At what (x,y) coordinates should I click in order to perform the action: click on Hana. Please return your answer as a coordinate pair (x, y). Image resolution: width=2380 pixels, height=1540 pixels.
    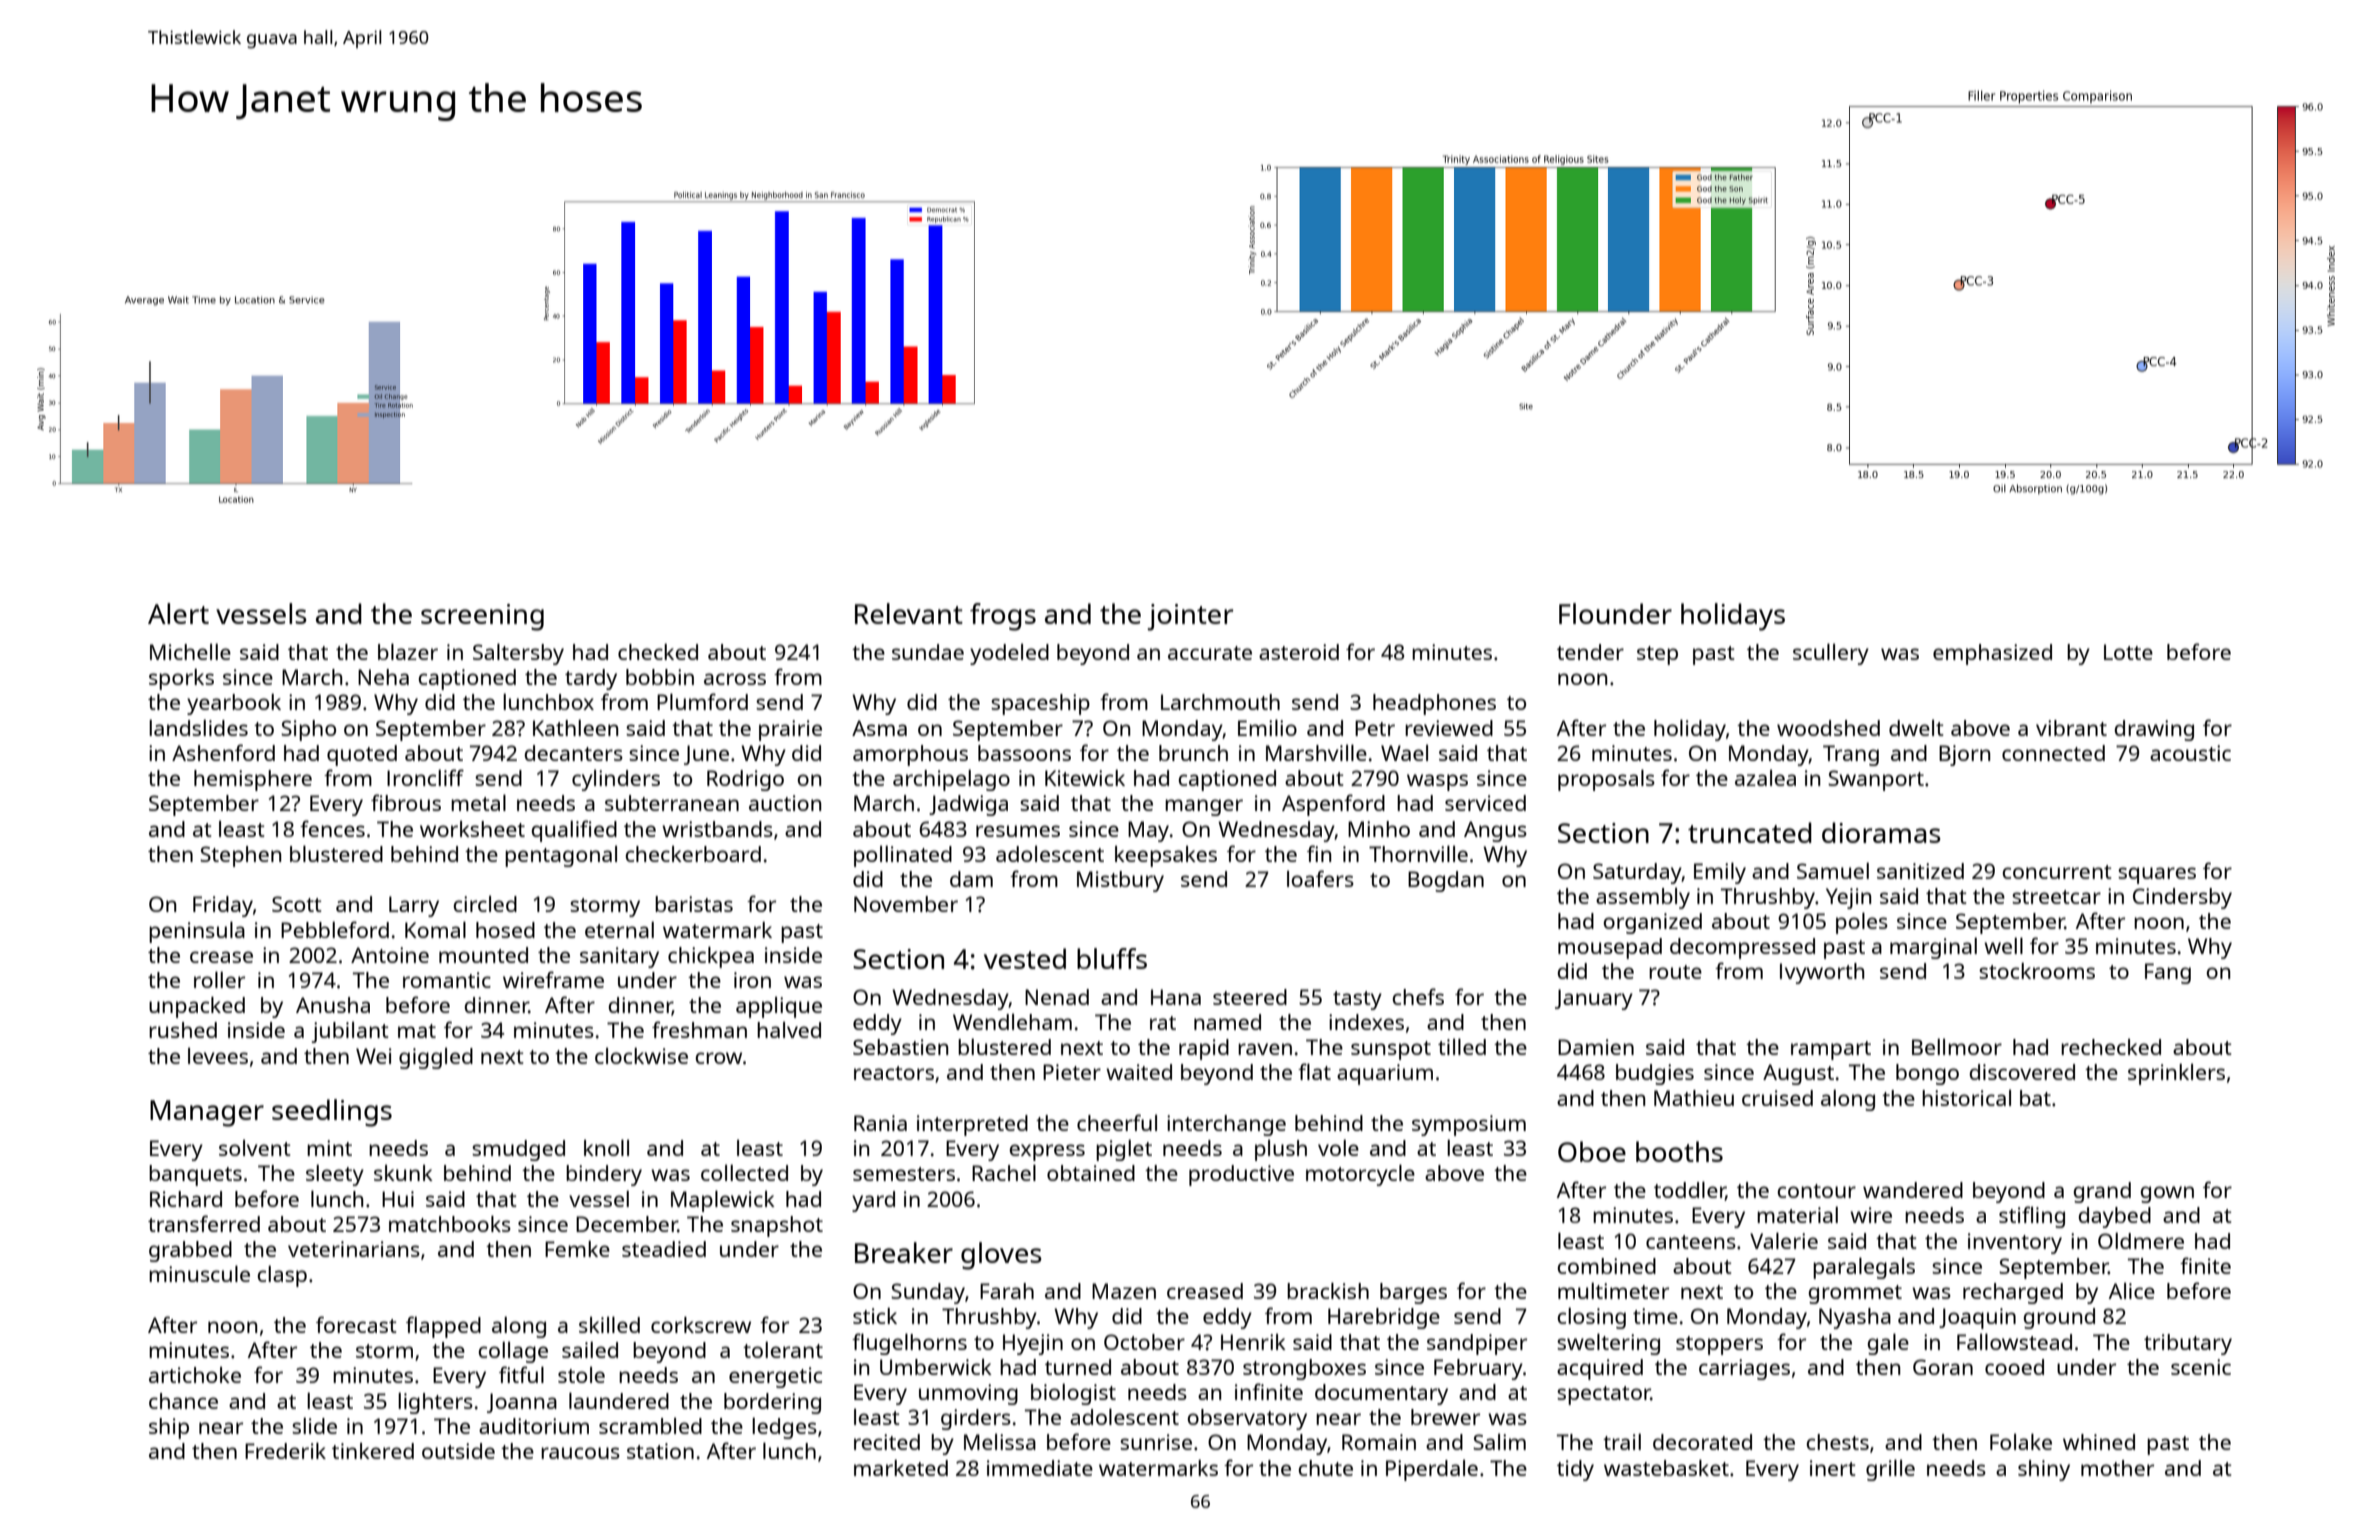
    Looking at the image, I should click on (1176, 997).
